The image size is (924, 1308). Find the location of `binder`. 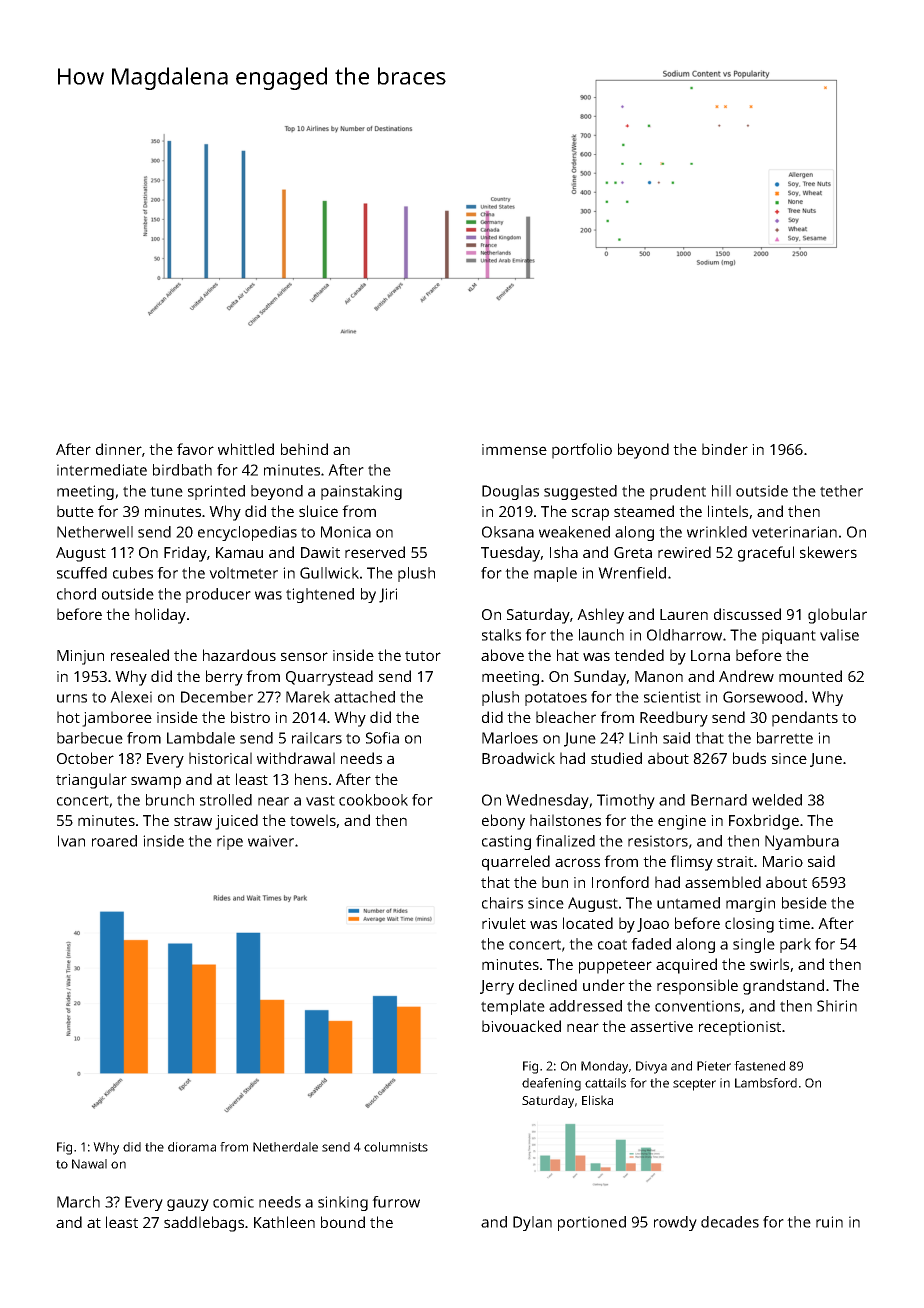

binder is located at coordinates (725, 449).
